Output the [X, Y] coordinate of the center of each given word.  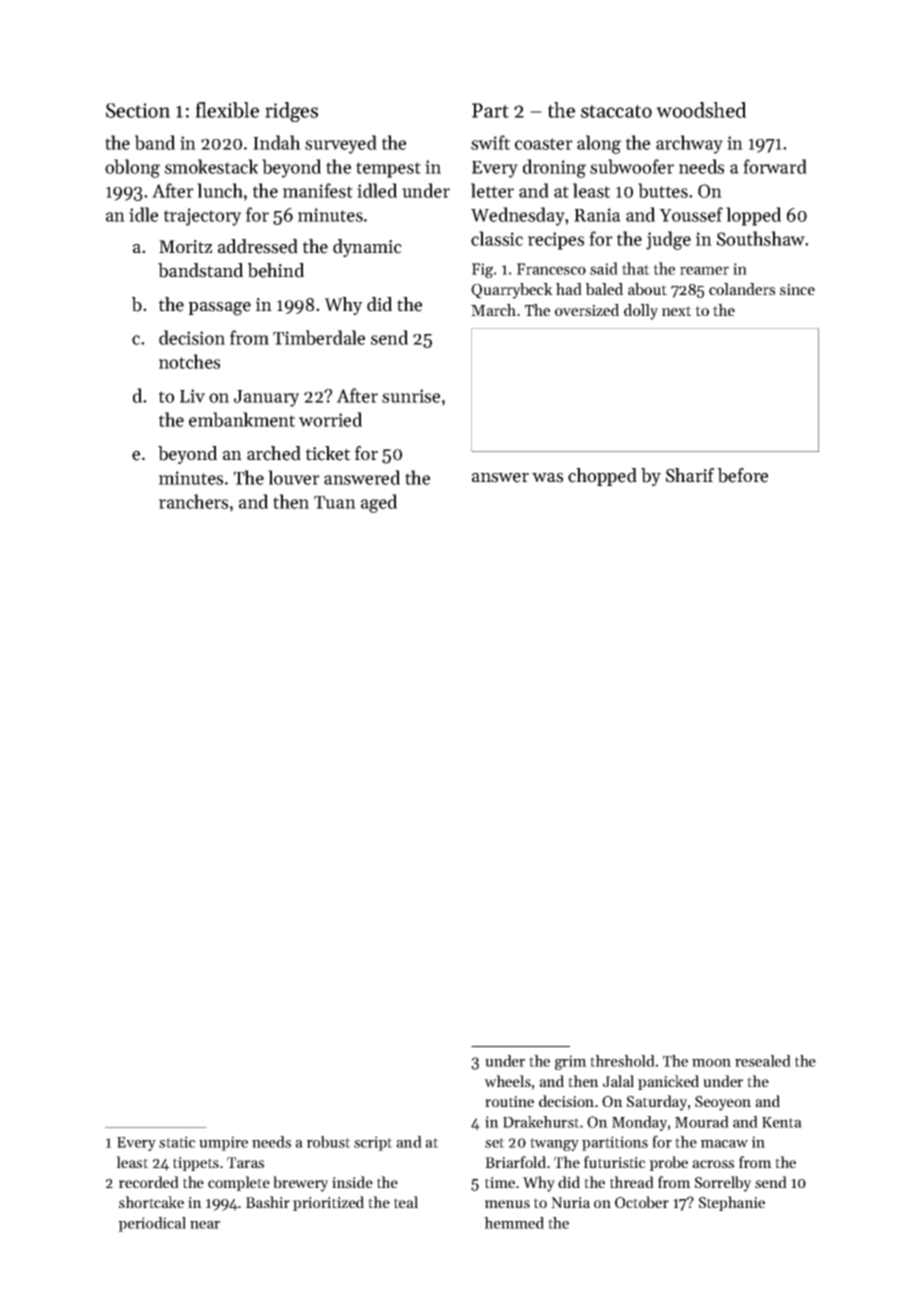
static [177, 1142]
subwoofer [632, 166]
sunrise [411, 396]
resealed [763, 1061]
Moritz [185, 247]
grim [571, 1062]
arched [274, 453]
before [743, 475]
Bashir [268, 1202]
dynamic [367, 248]
